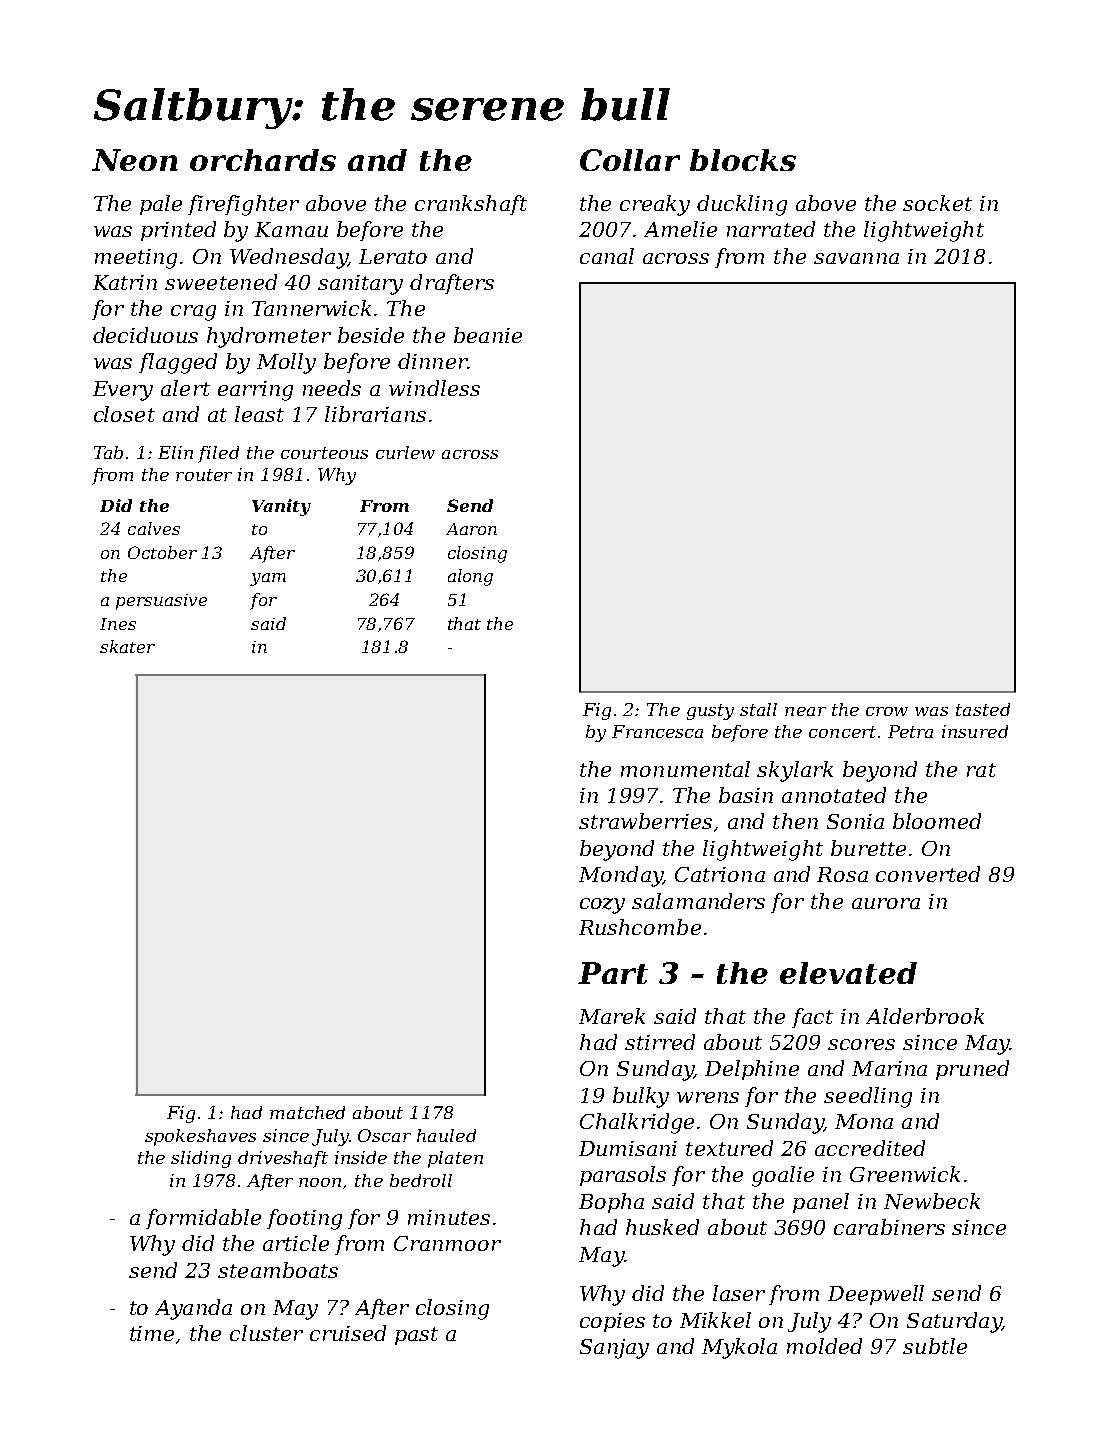  What do you see at coordinates (471, 205) in the page?
I see `crankshaft` at bounding box center [471, 205].
